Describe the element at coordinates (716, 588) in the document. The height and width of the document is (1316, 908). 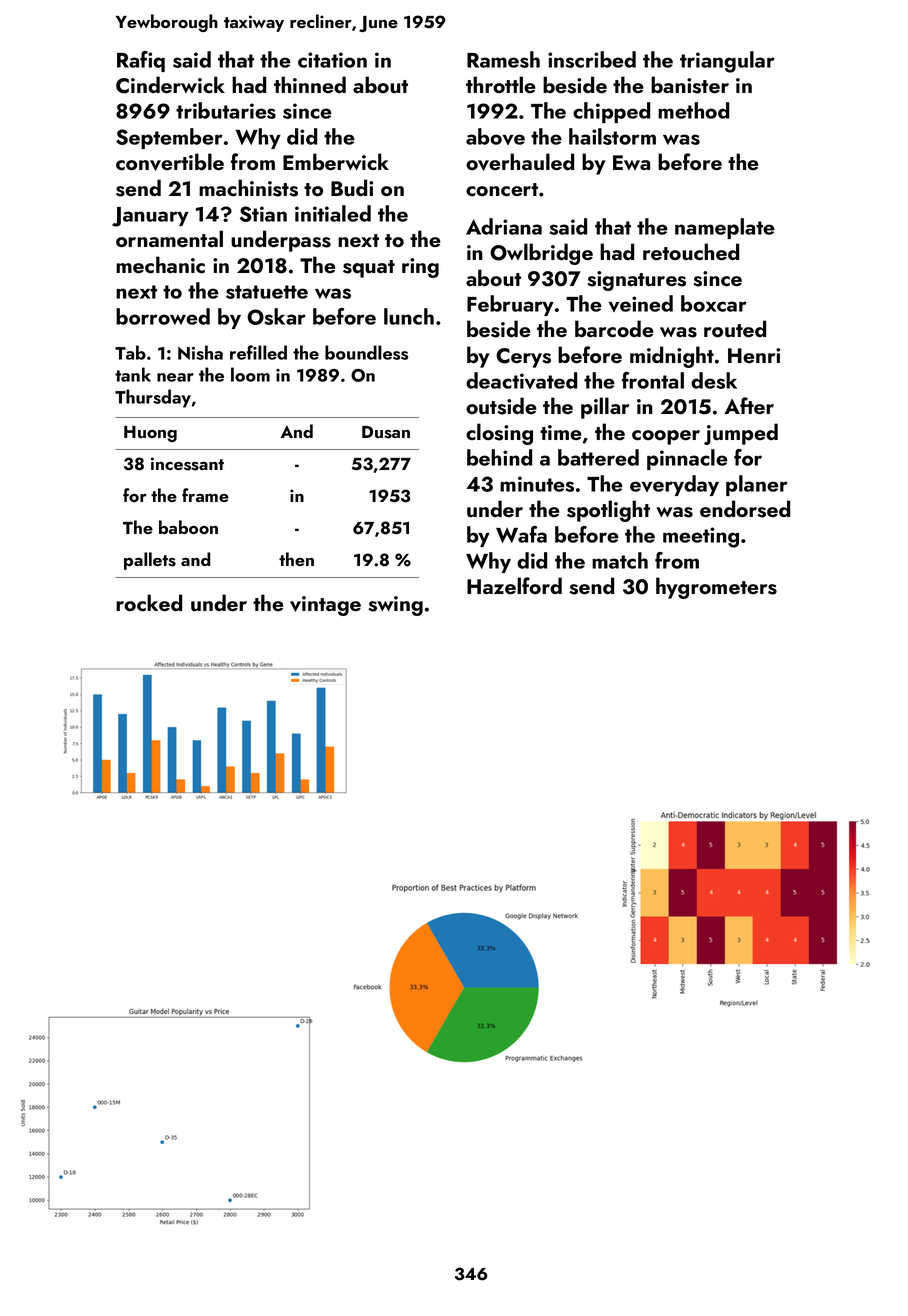
I see `hygrometers` at that location.
